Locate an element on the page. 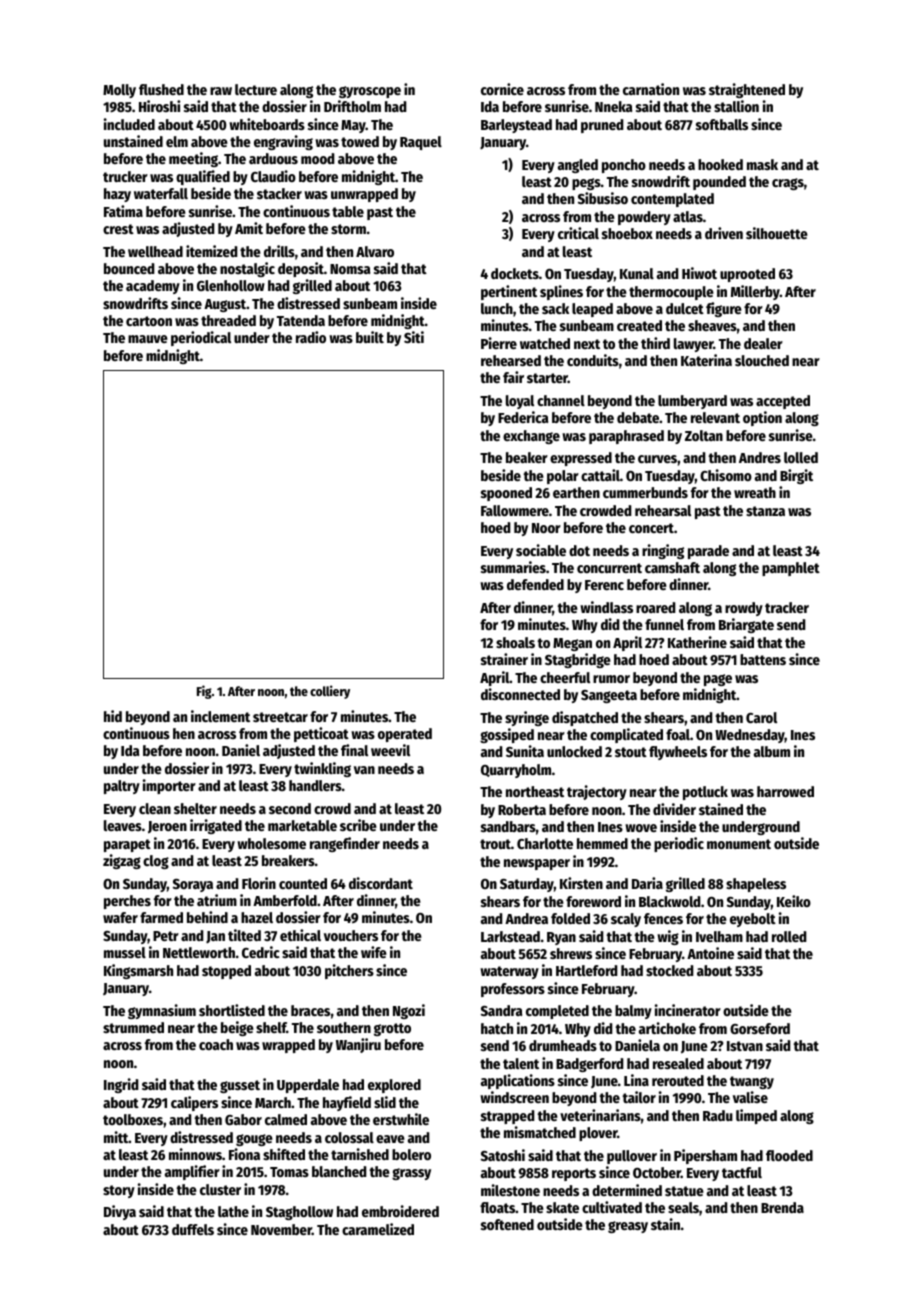  Alvaro is located at coordinates (375, 251).
